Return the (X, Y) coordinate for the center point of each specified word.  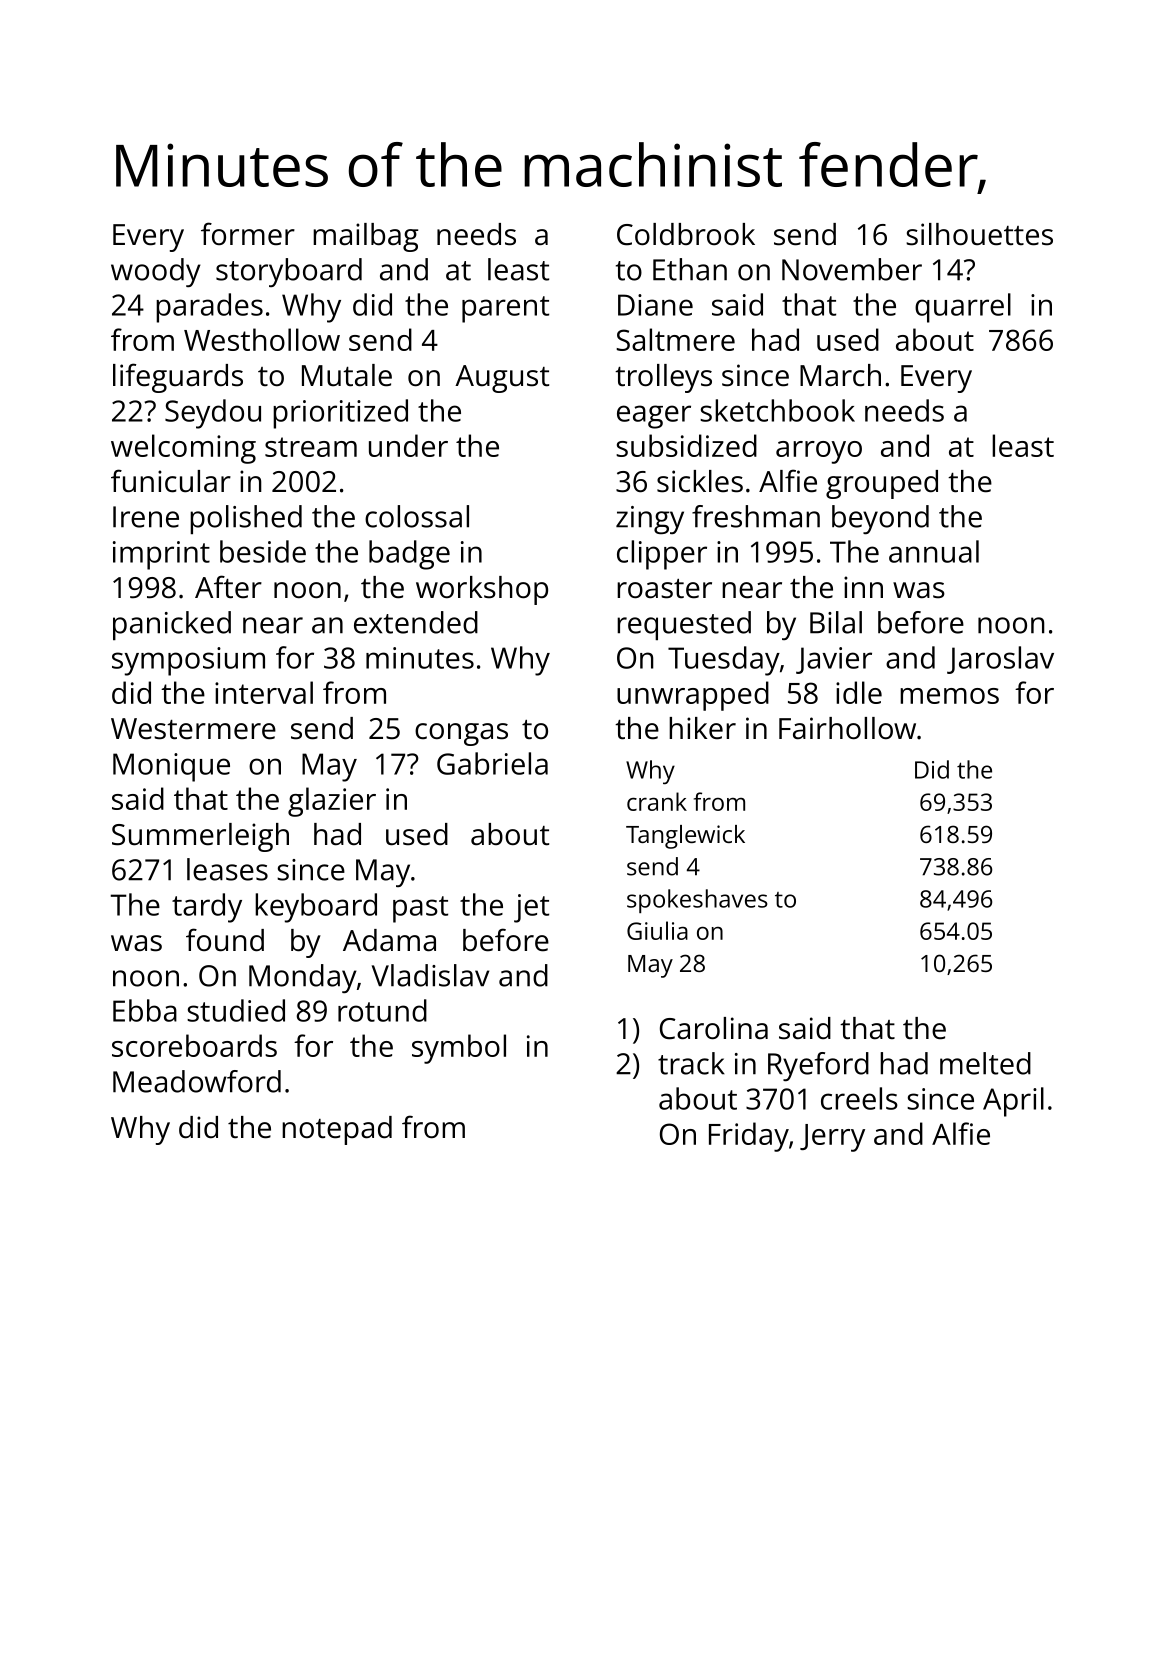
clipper (662, 555)
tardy (207, 908)
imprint (161, 555)
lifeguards (178, 378)
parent (505, 309)
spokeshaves (697, 901)
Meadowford (197, 1081)
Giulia (657, 930)
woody (156, 272)
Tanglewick (685, 837)
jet (531, 908)
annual (934, 551)
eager (654, 417)
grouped (882, 484)
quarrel (963, 308)
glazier (332, 802)
